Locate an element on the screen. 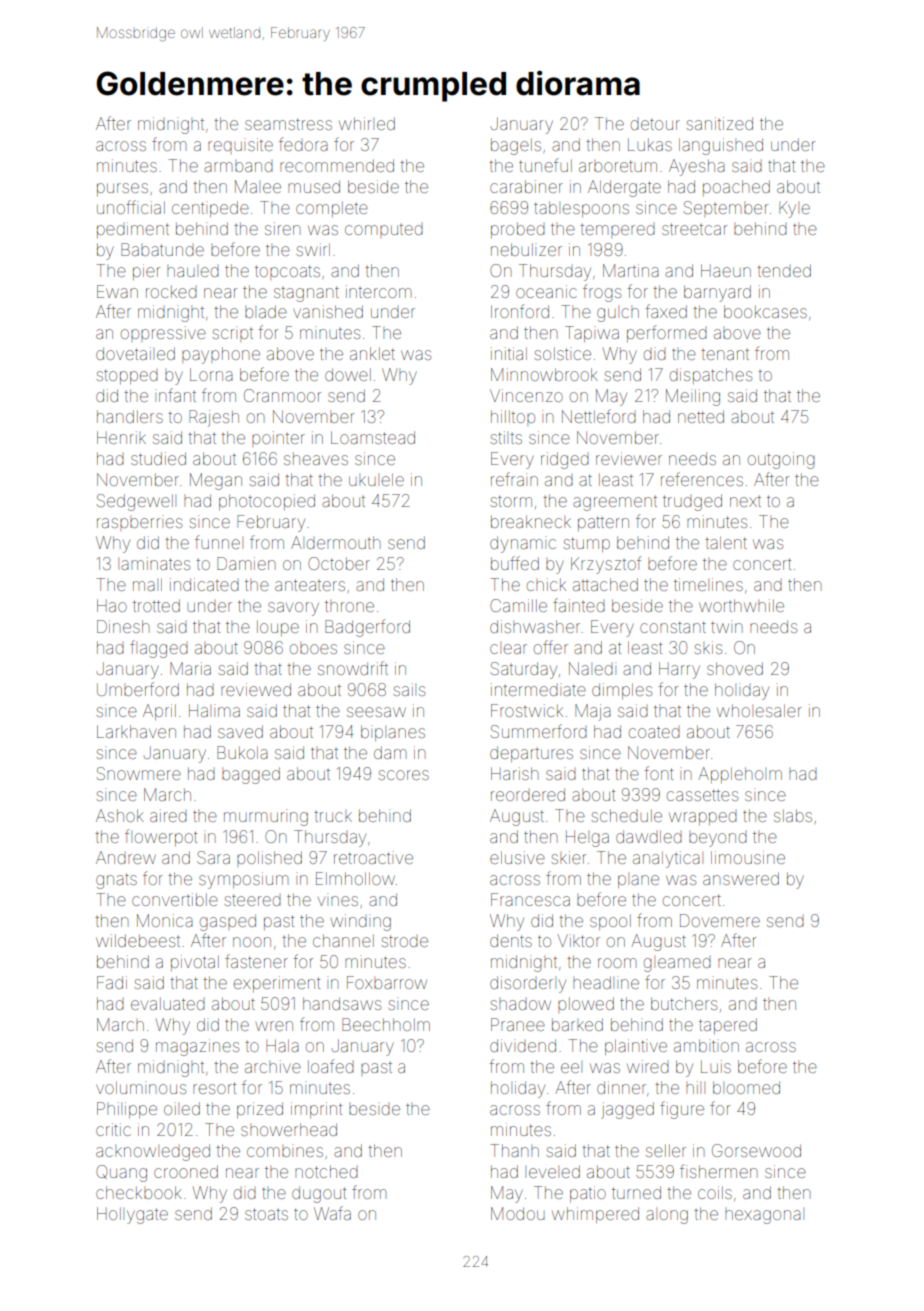  centipede is located at coordinates (210, 209).
